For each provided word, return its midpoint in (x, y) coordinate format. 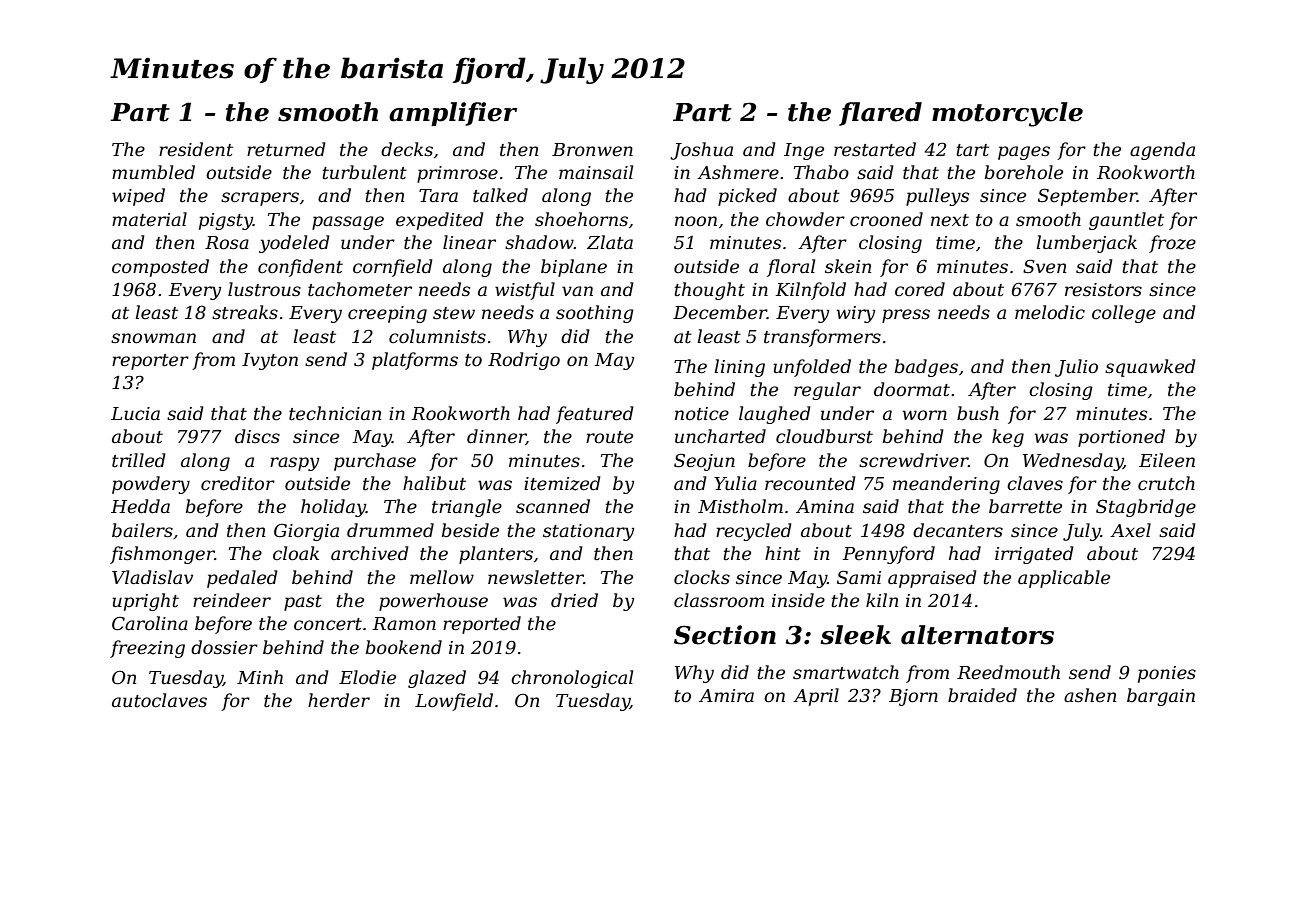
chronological (572, 679)
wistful (525, 291)
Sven (1044, 266)
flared (880, 114)
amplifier (453, 114)
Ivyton (270, 361)
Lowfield (454, 702)
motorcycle (1007, 114)
